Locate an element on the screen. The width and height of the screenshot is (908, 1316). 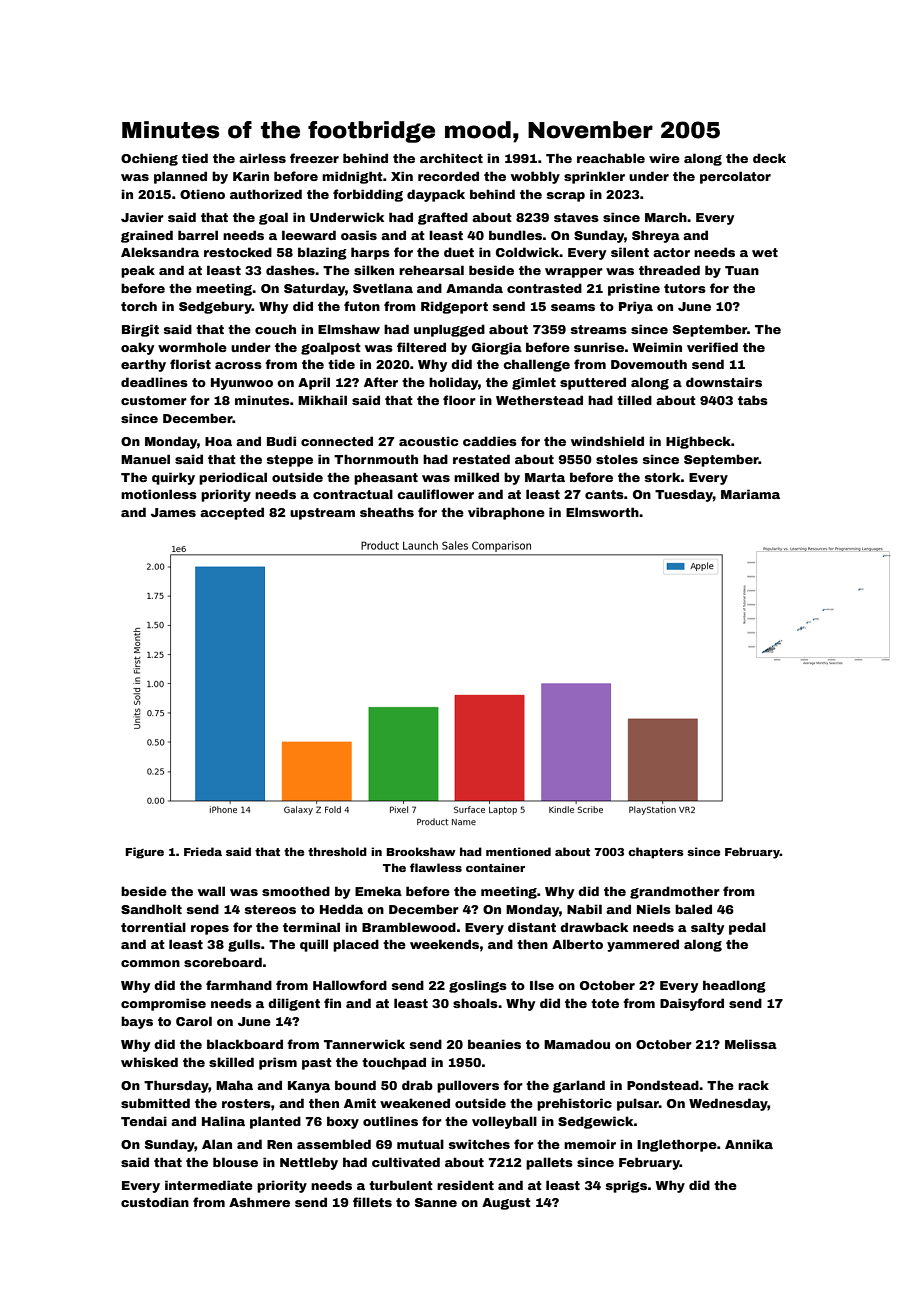
stoles is located at coordinates (617, 459).
